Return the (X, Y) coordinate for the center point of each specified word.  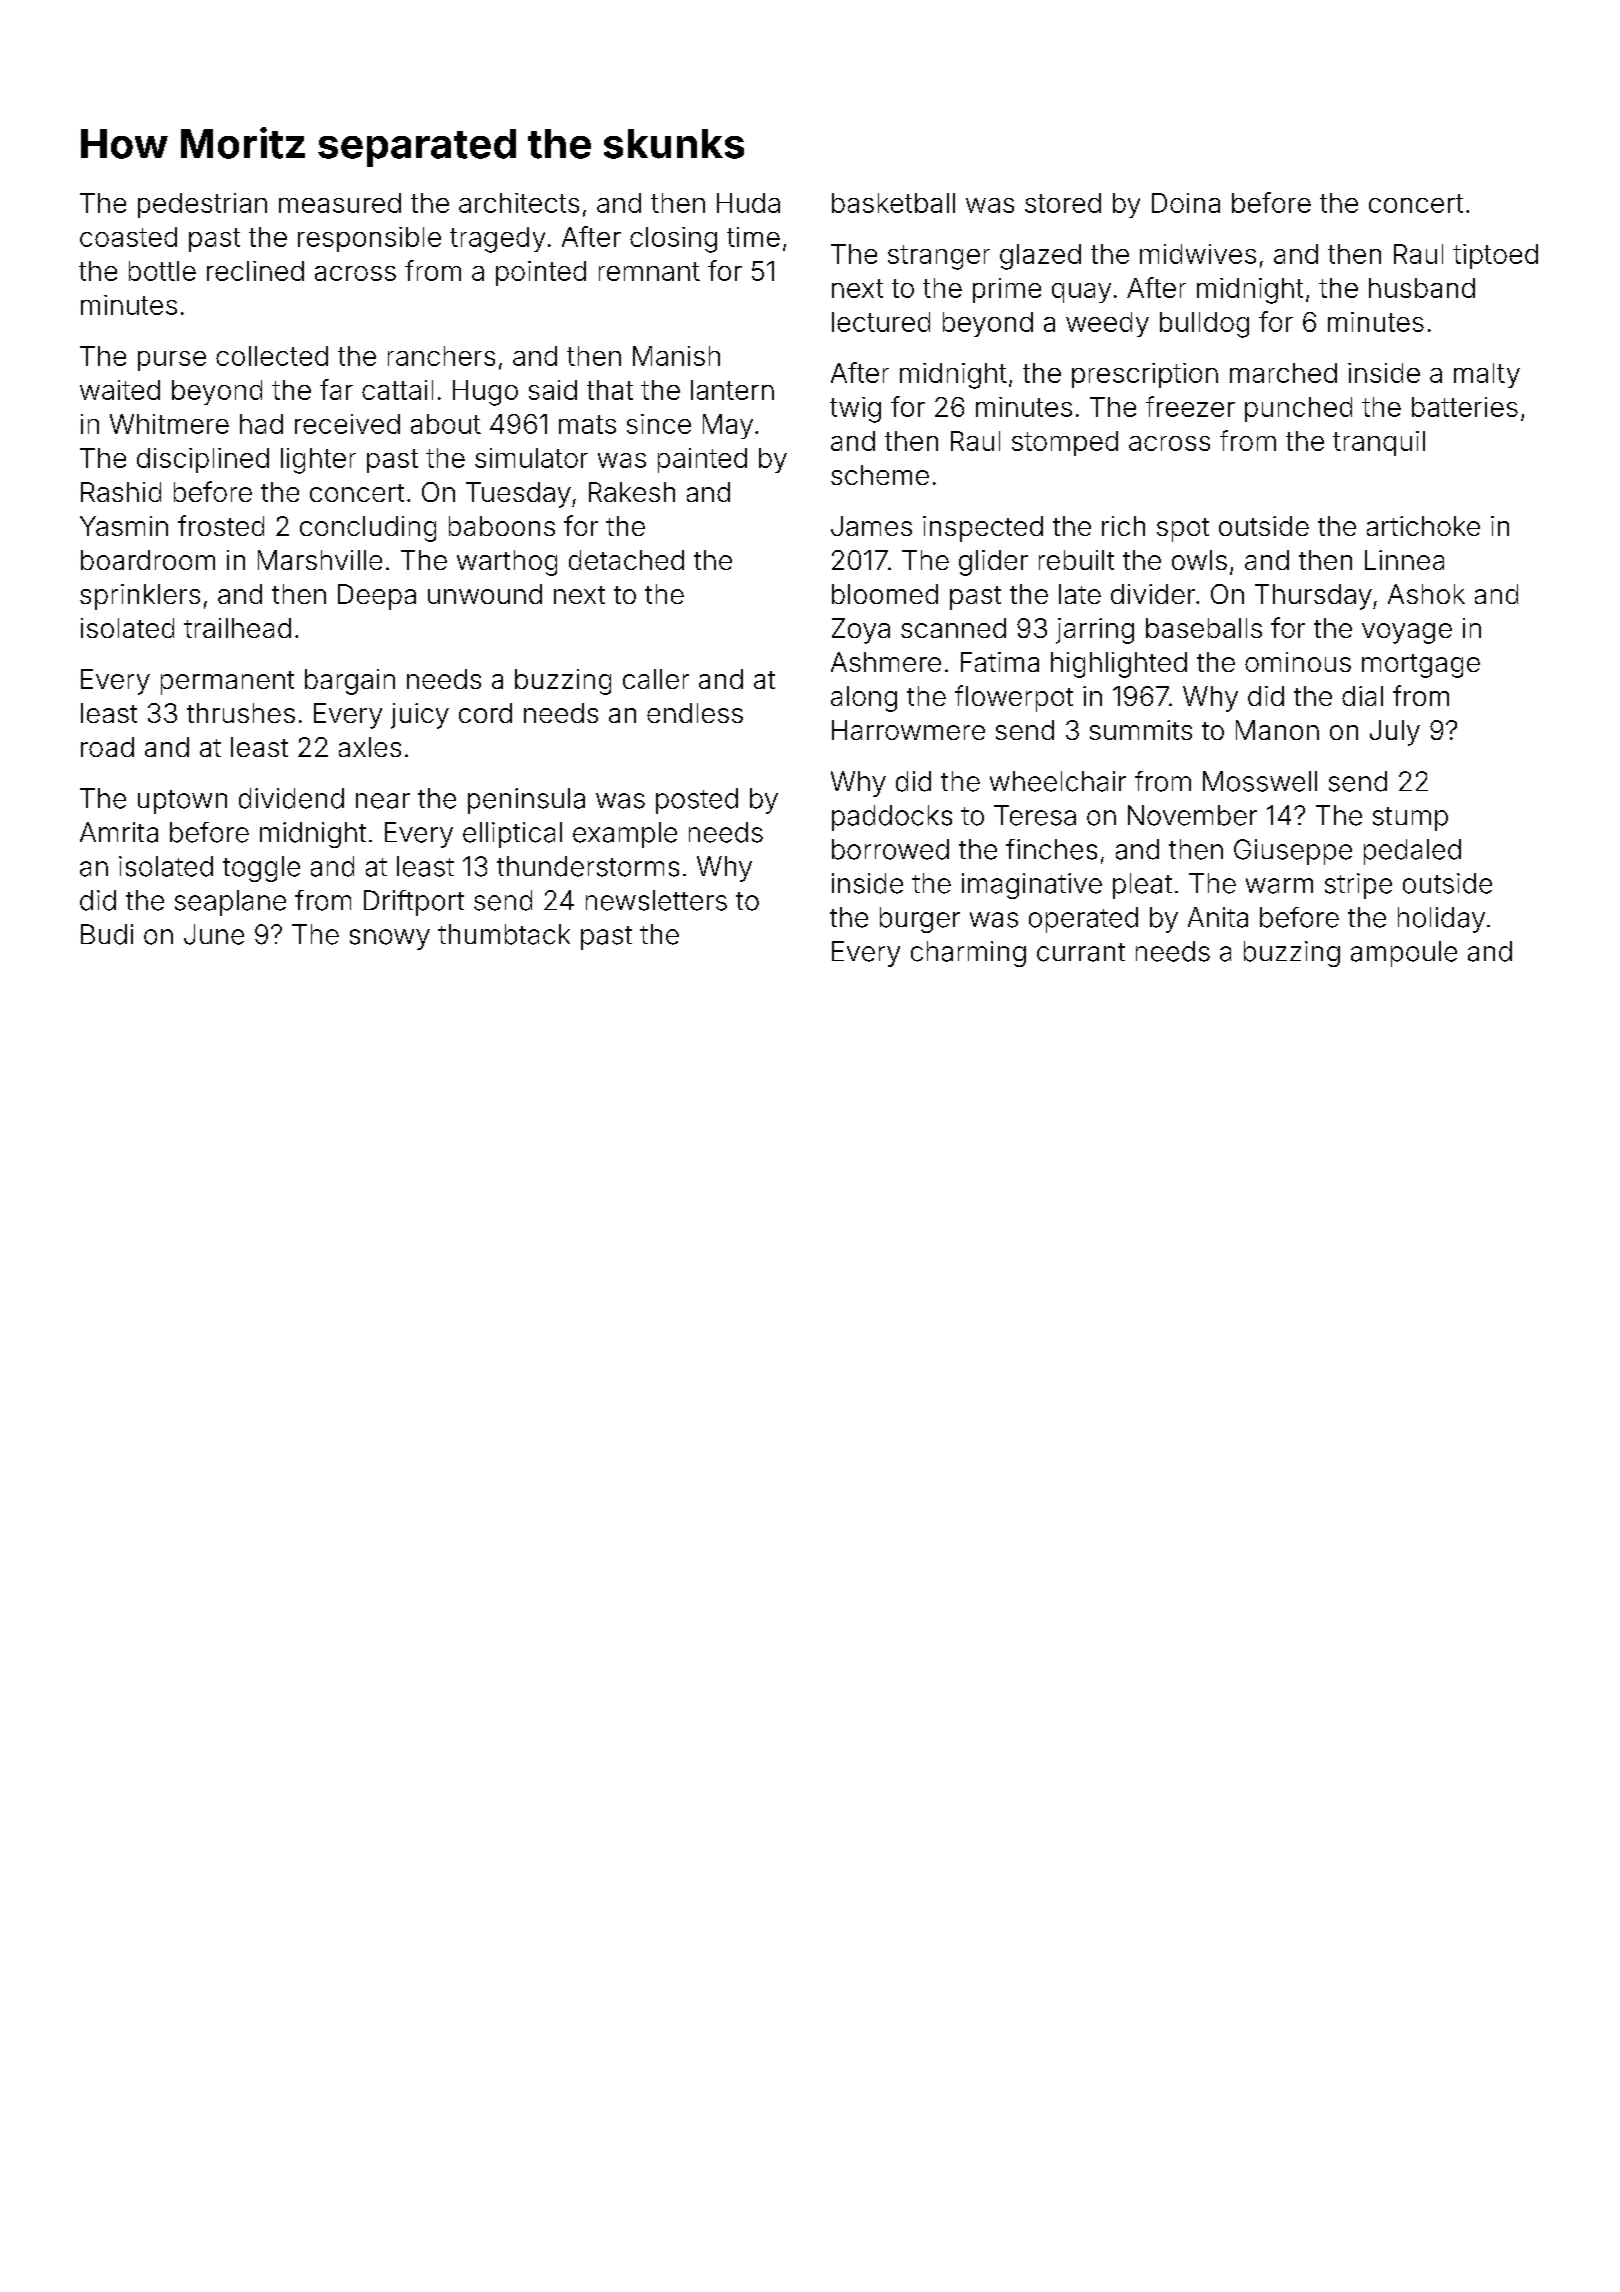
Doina (1186, 203)
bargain (350, 682)
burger (920, 920)
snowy (390, 939)
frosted (221, 525)
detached (626, 560)
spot (1183, 530)
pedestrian (202, 205)
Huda (748, 203)
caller (656, 679)
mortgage (1421, 666)
